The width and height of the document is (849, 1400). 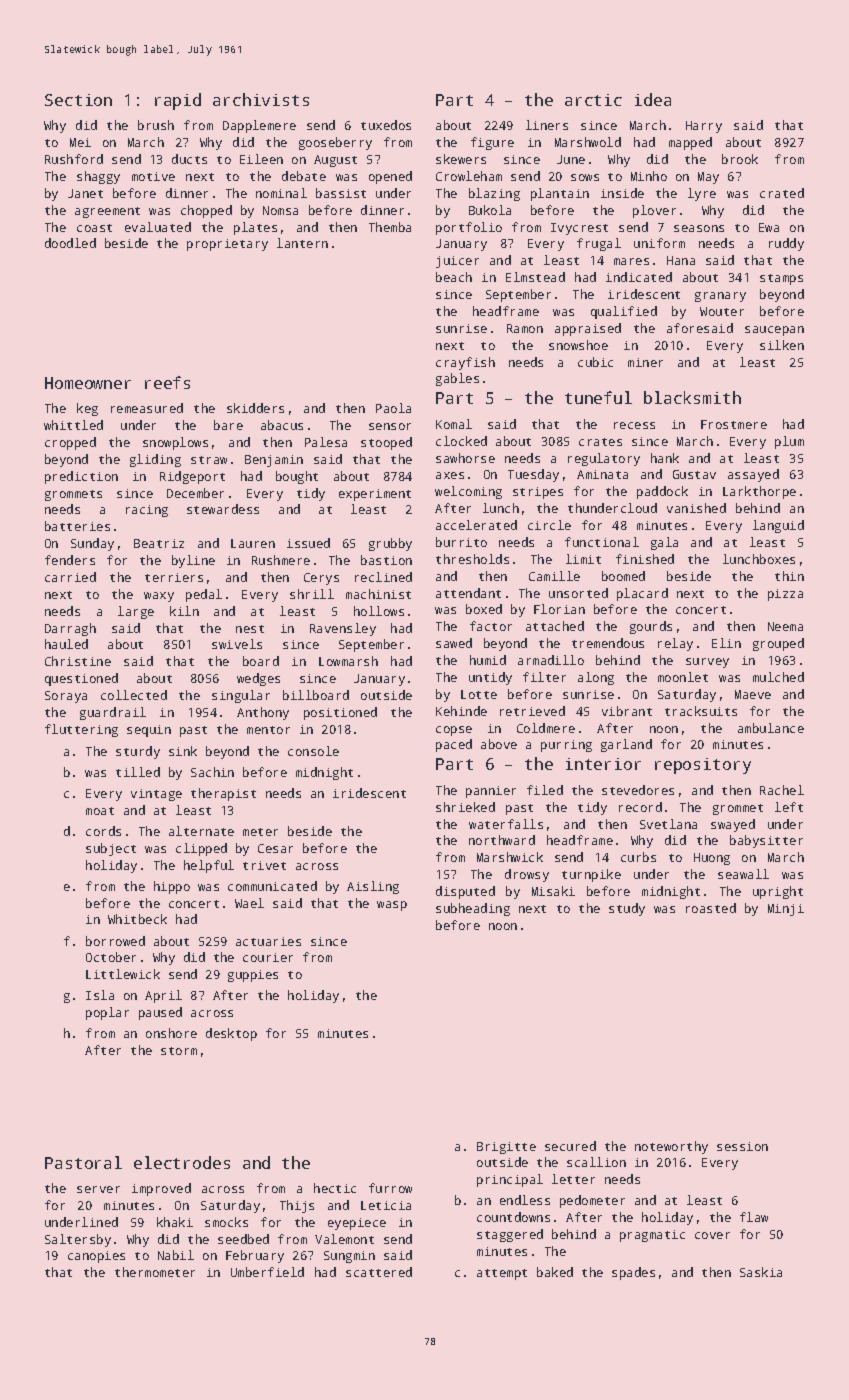 I want to click on Nabil, so click(x=176, y=1255).
